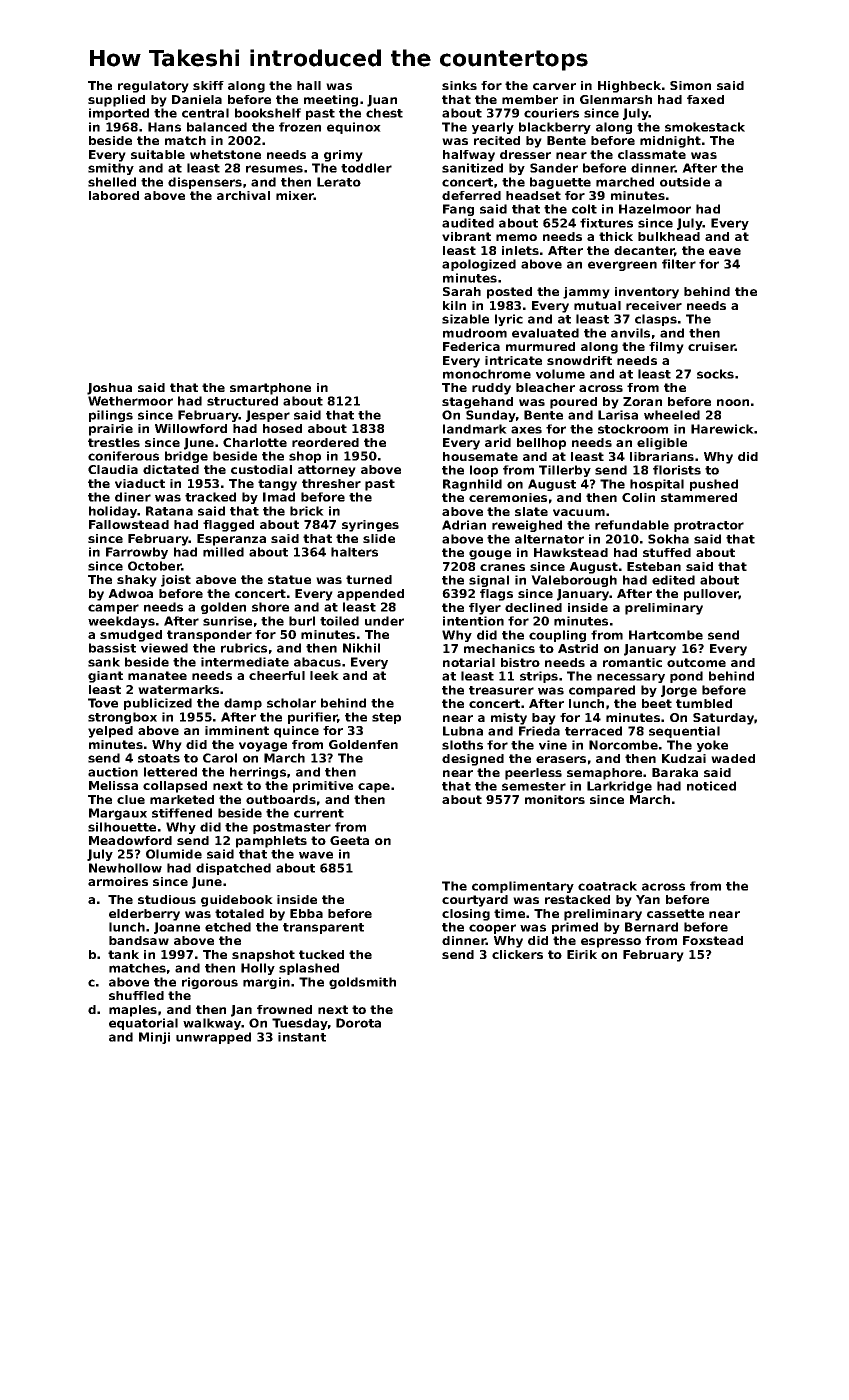 Image resolution: width=849 pixels, height=1400 pixels. What do you see at coordinates (711, 595) in the document?
I see `pullover` at bounding box center [711, 595].
